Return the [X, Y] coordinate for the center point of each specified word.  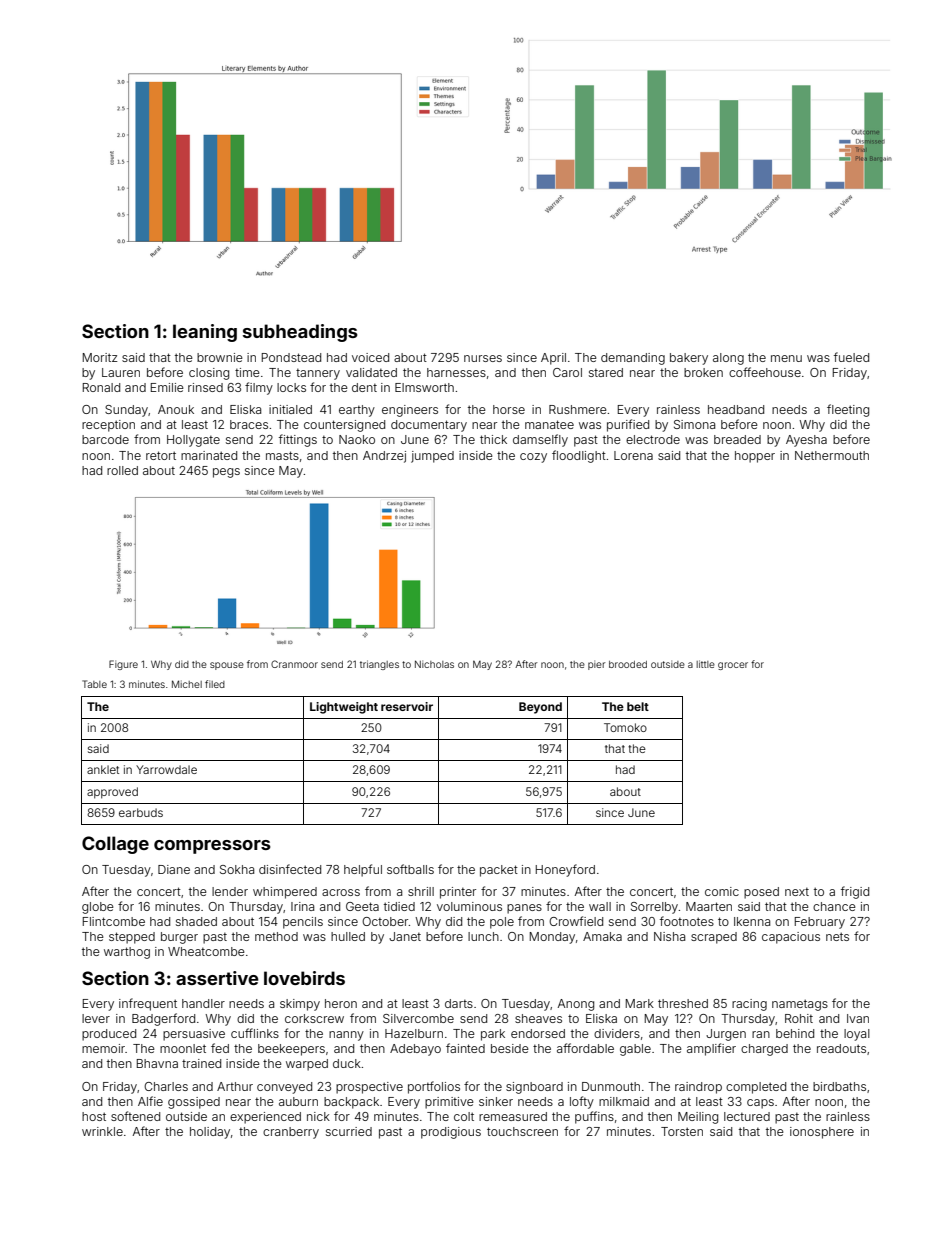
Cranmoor [294, 664]
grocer [733, 666]
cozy [533, 458]
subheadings [300, 333]
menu [786, 358]
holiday [210, 1133]
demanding [633, 359]
